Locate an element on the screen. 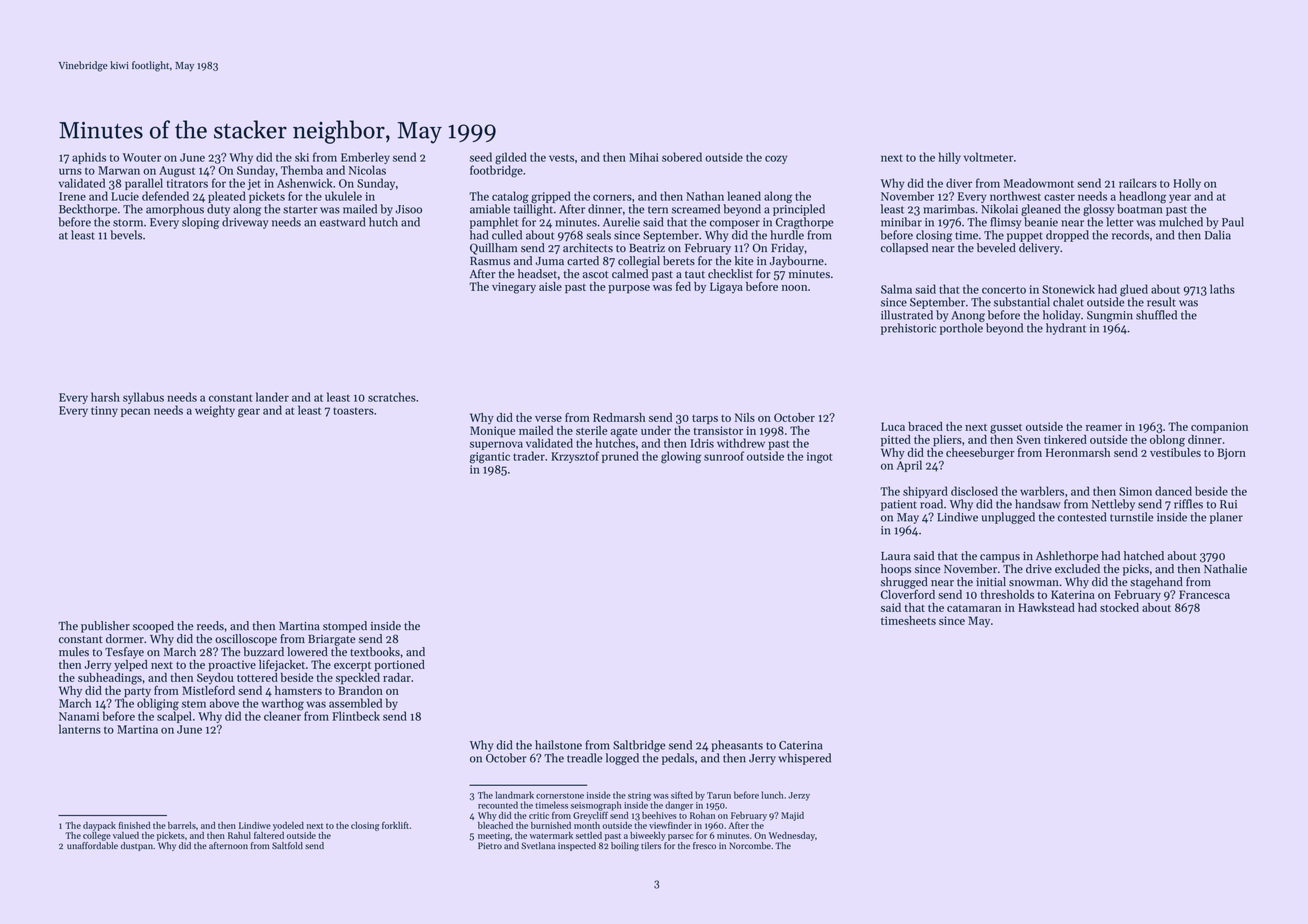 This screenshot has height=924, width=1308. catamaran is located at coordinates (974, 608).
